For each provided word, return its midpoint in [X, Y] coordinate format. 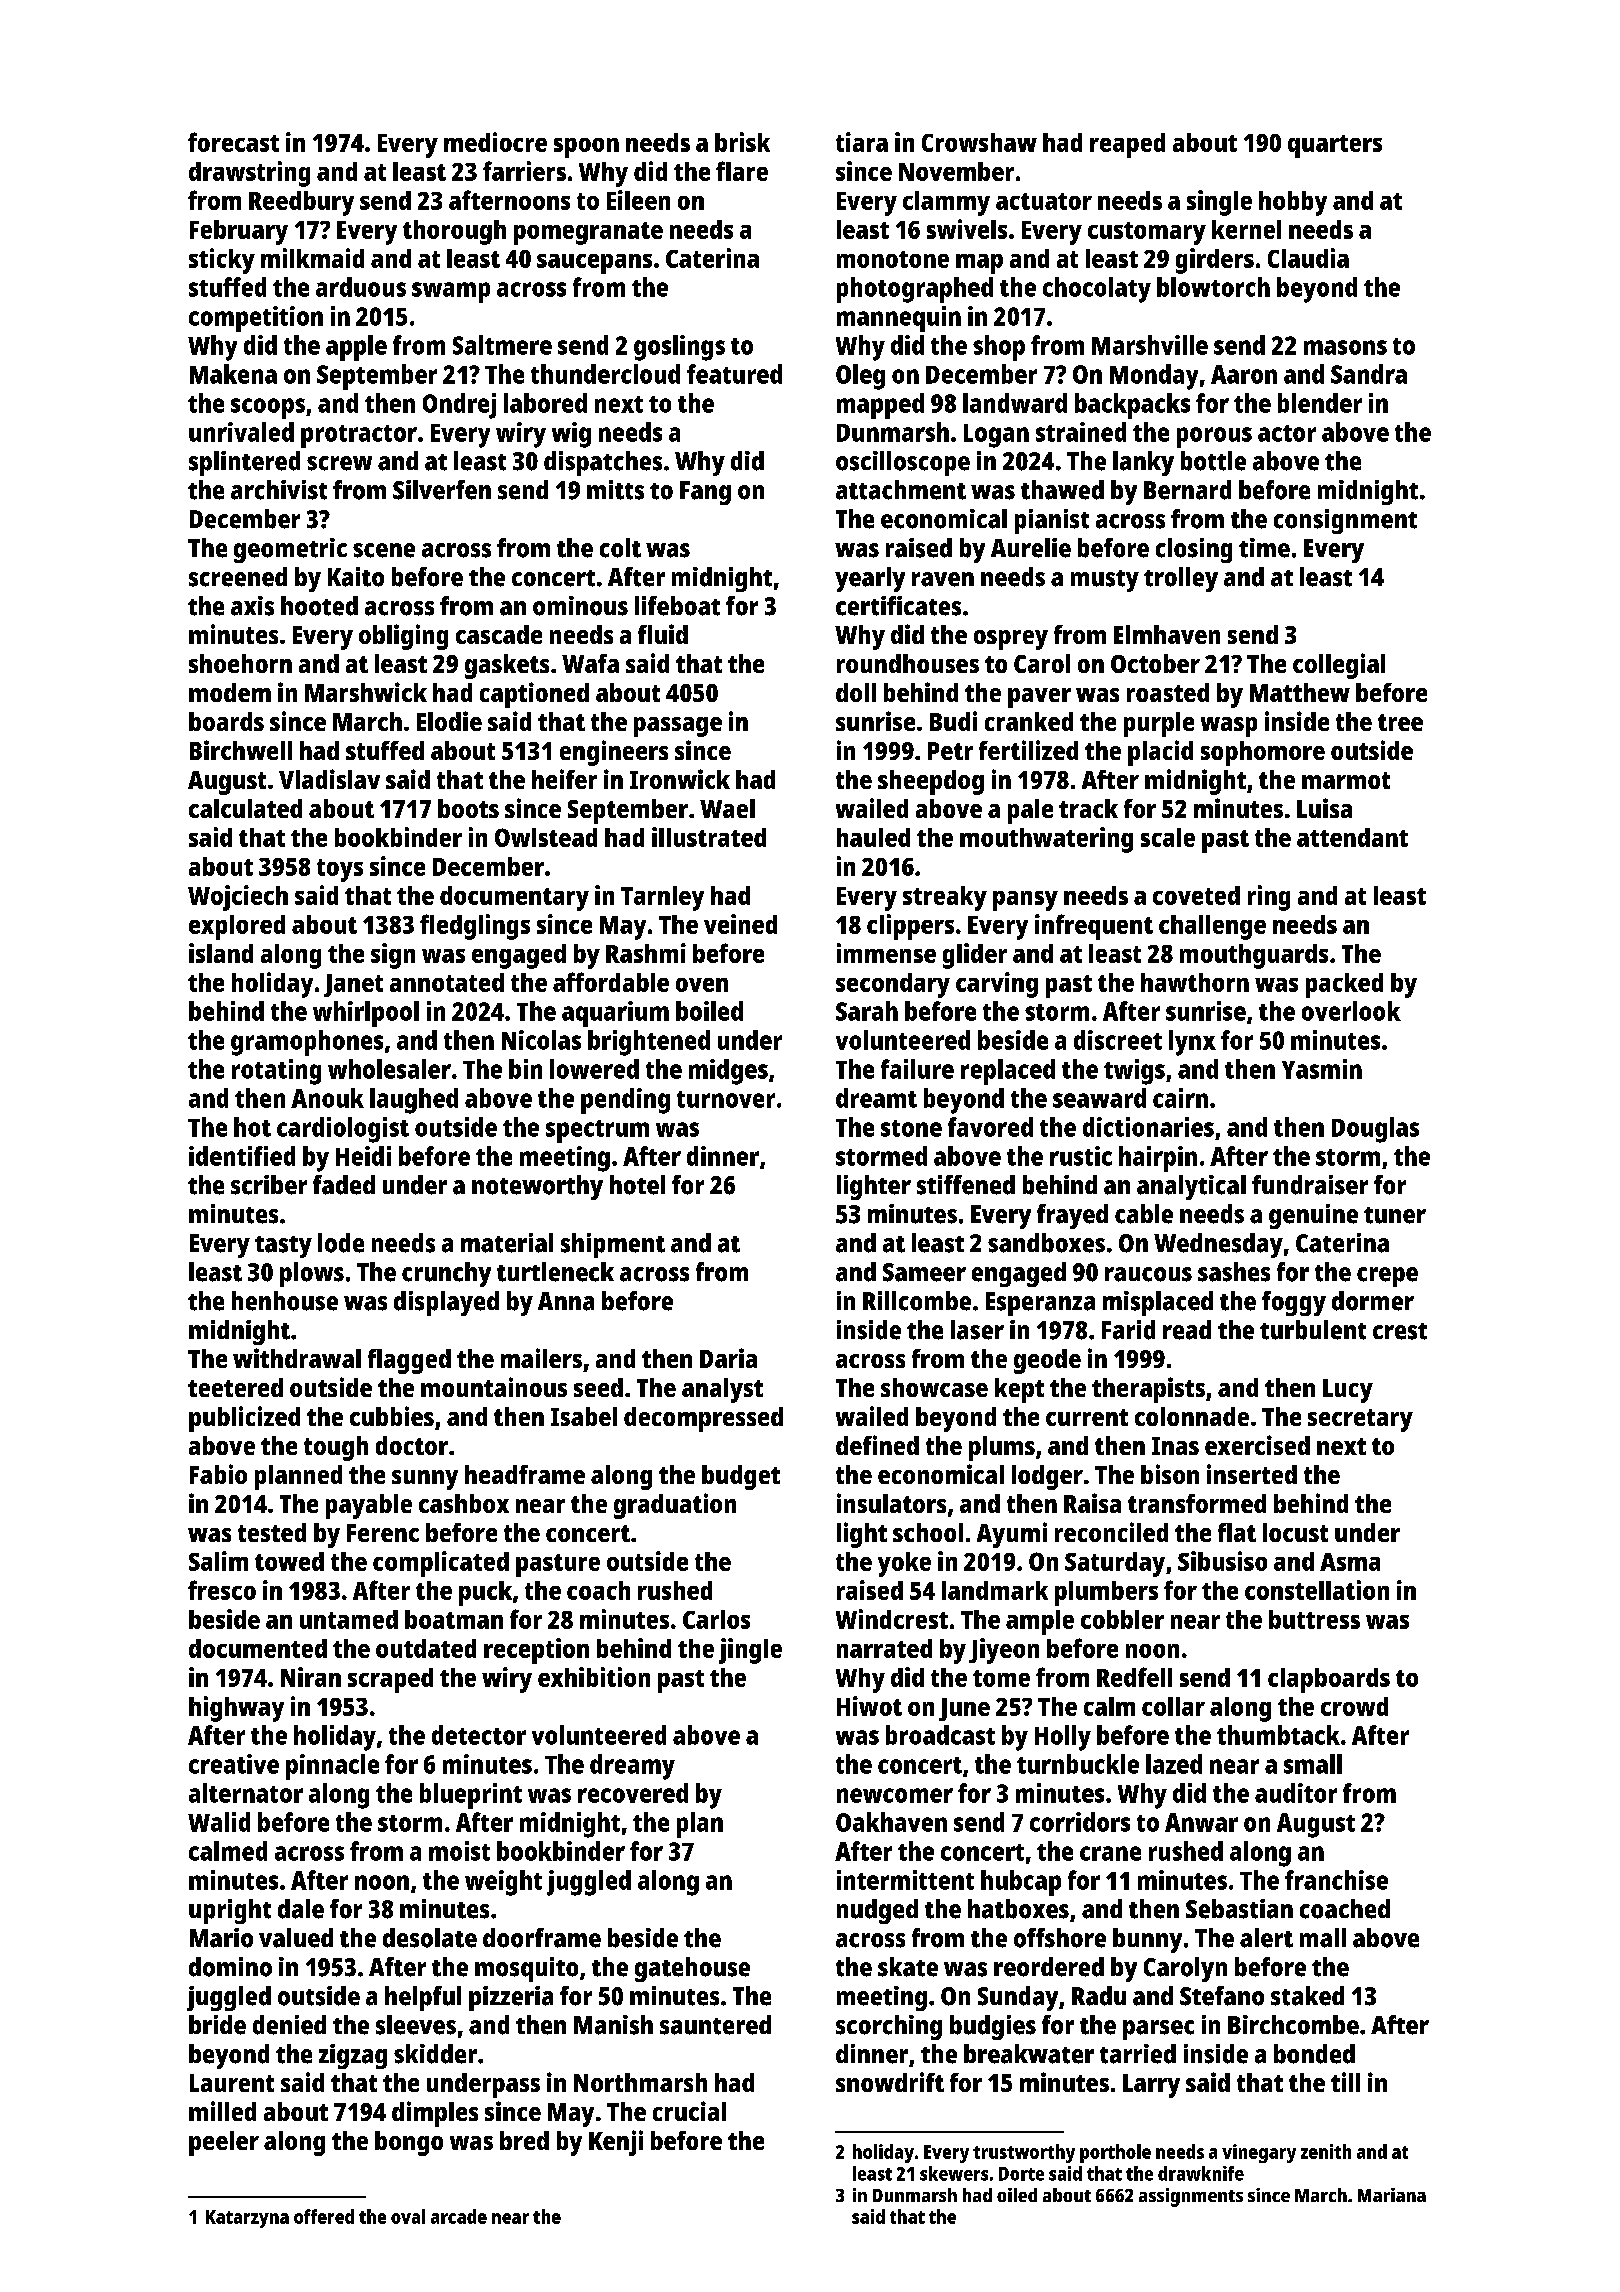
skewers [954, 2173]
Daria [728, 1358]
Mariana [1392, 2195]
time [1264, 548]
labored [545, 403]
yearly [870, 579]
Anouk [327, 1098]
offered [324, 2216]
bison [1170, 1474]
